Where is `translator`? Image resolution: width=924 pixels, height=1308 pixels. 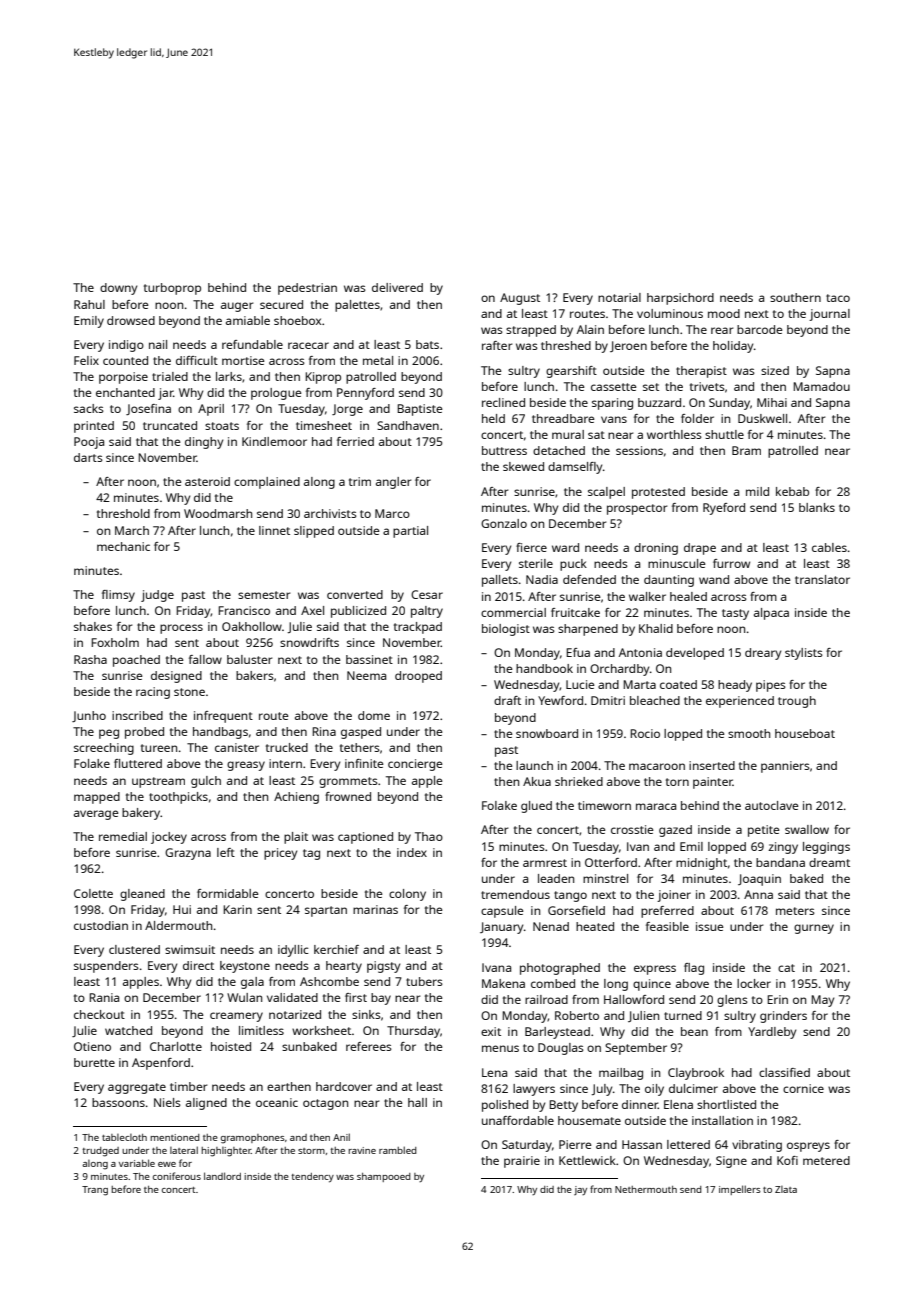 translator is located at coordinates (822, 579).
